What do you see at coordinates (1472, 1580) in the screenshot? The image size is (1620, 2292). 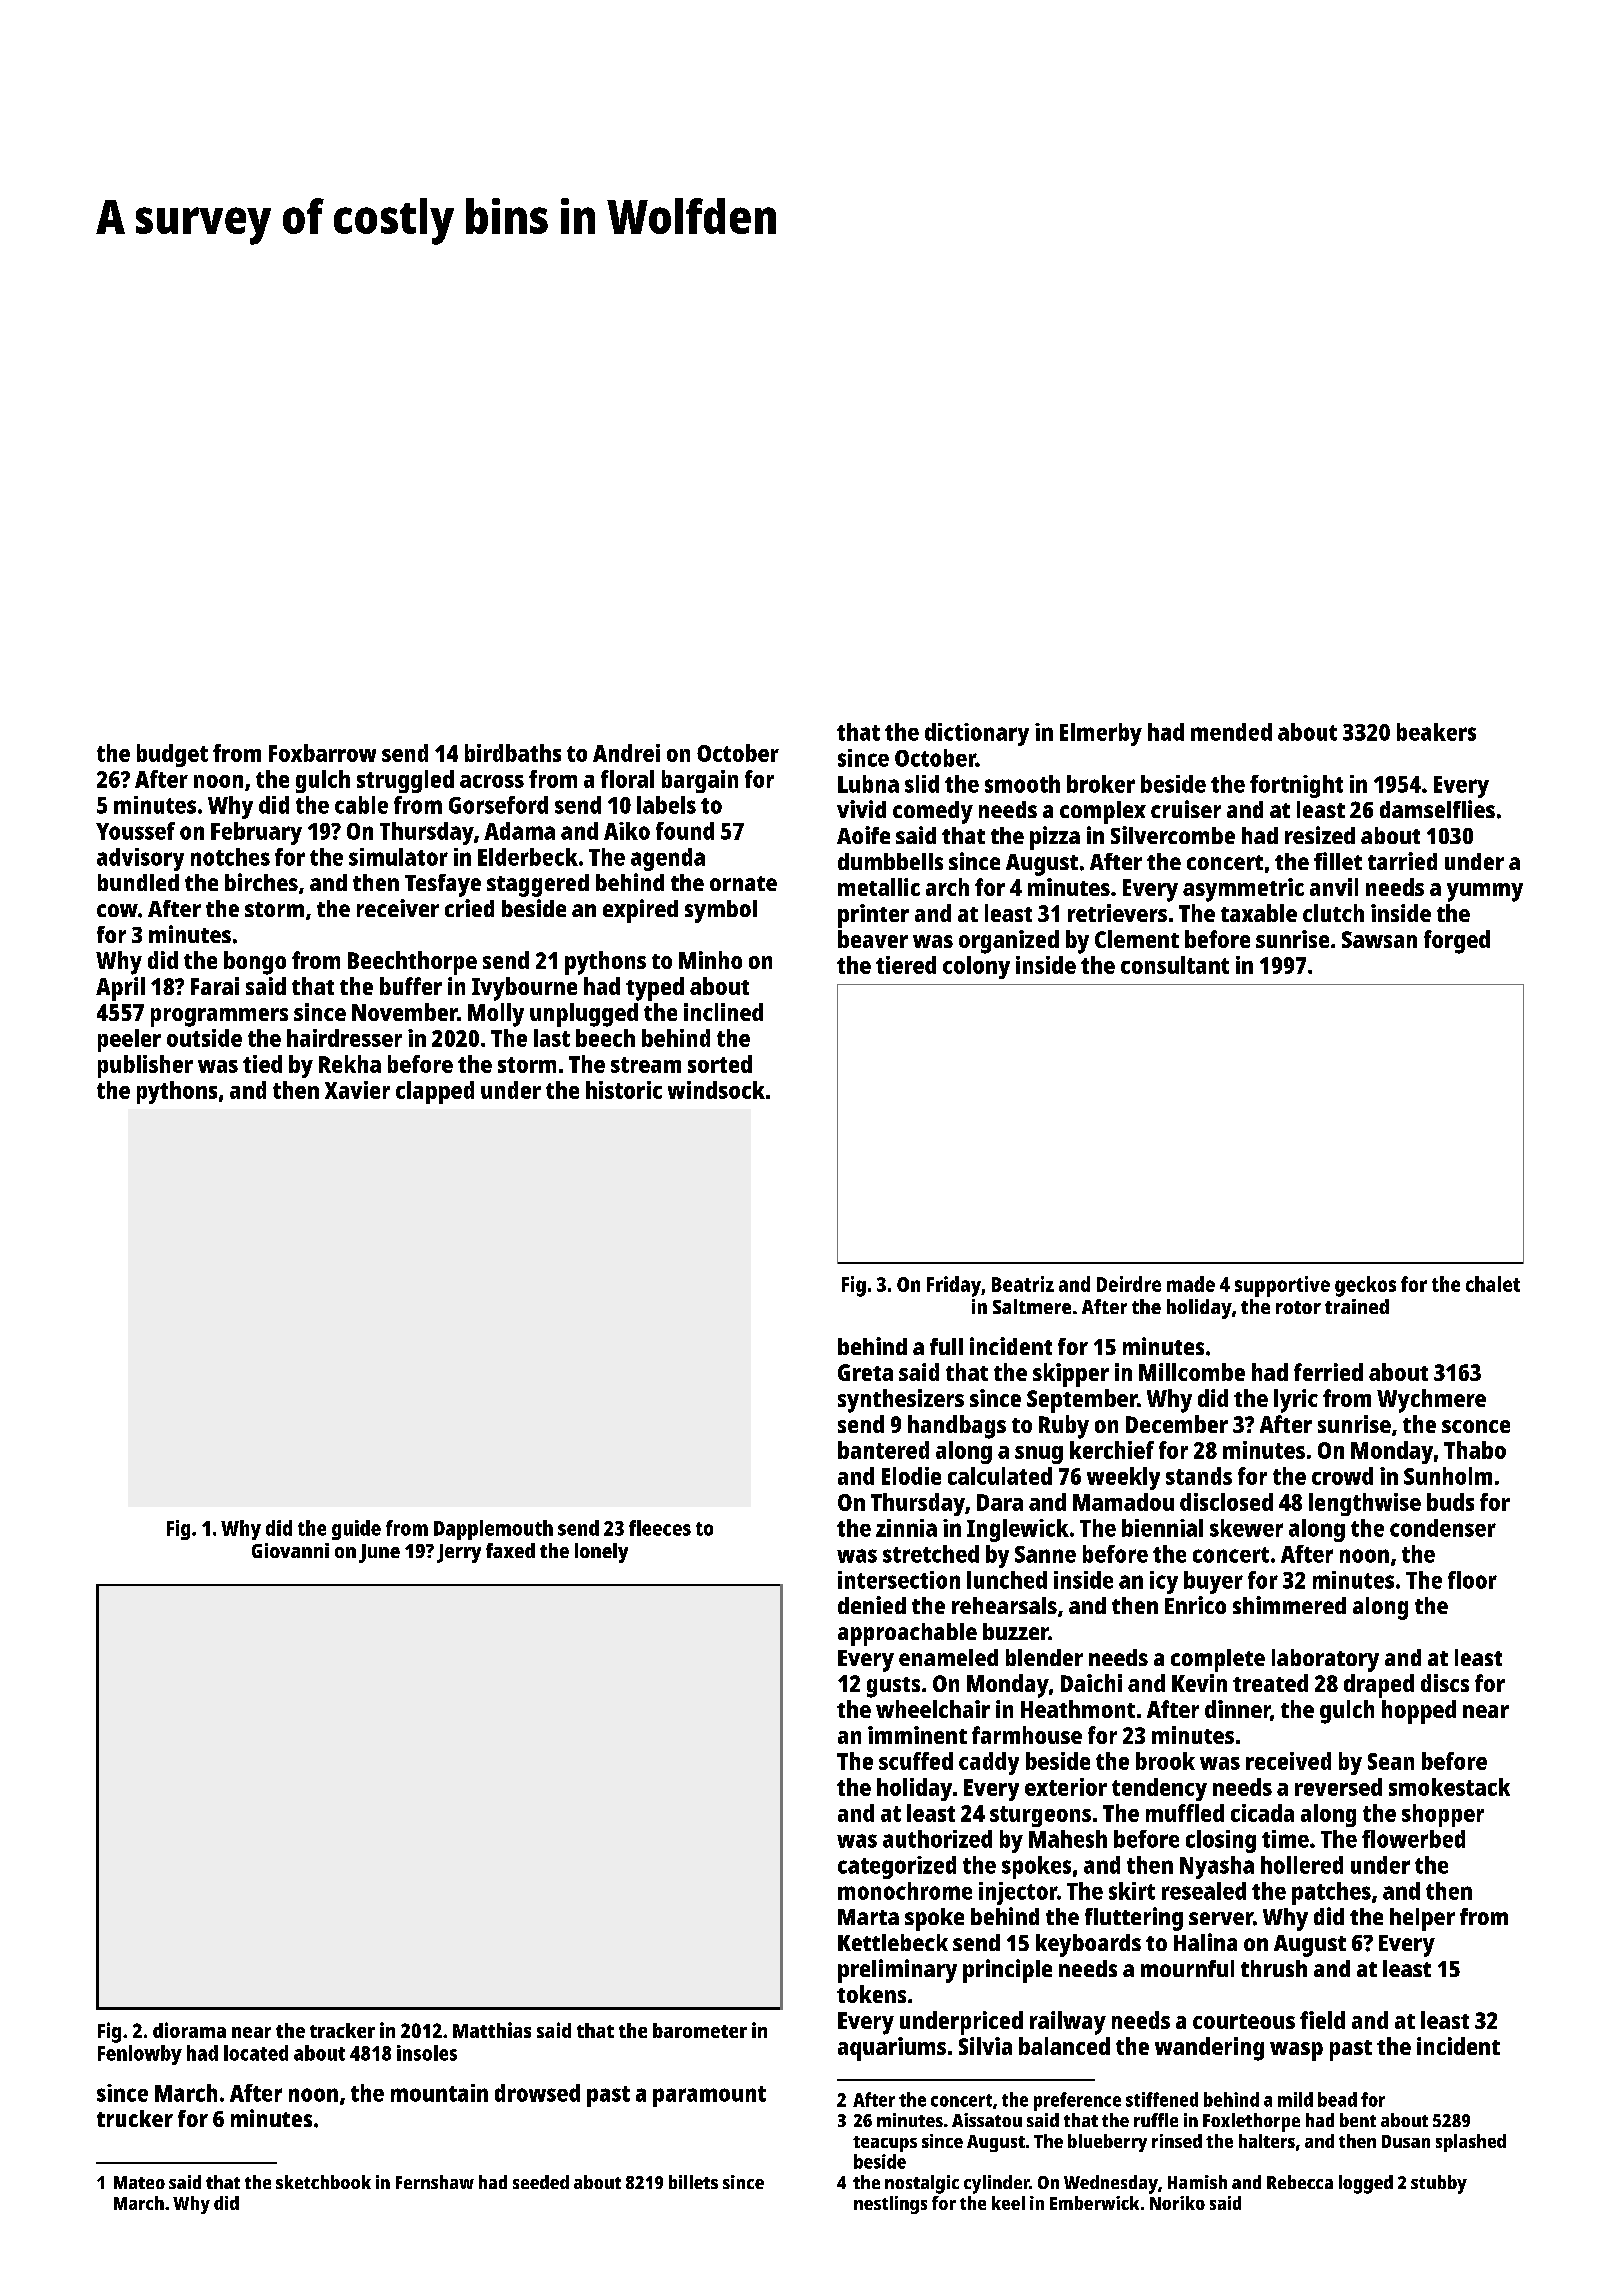 I see `floor` at bounding box center [1472, 1580].
